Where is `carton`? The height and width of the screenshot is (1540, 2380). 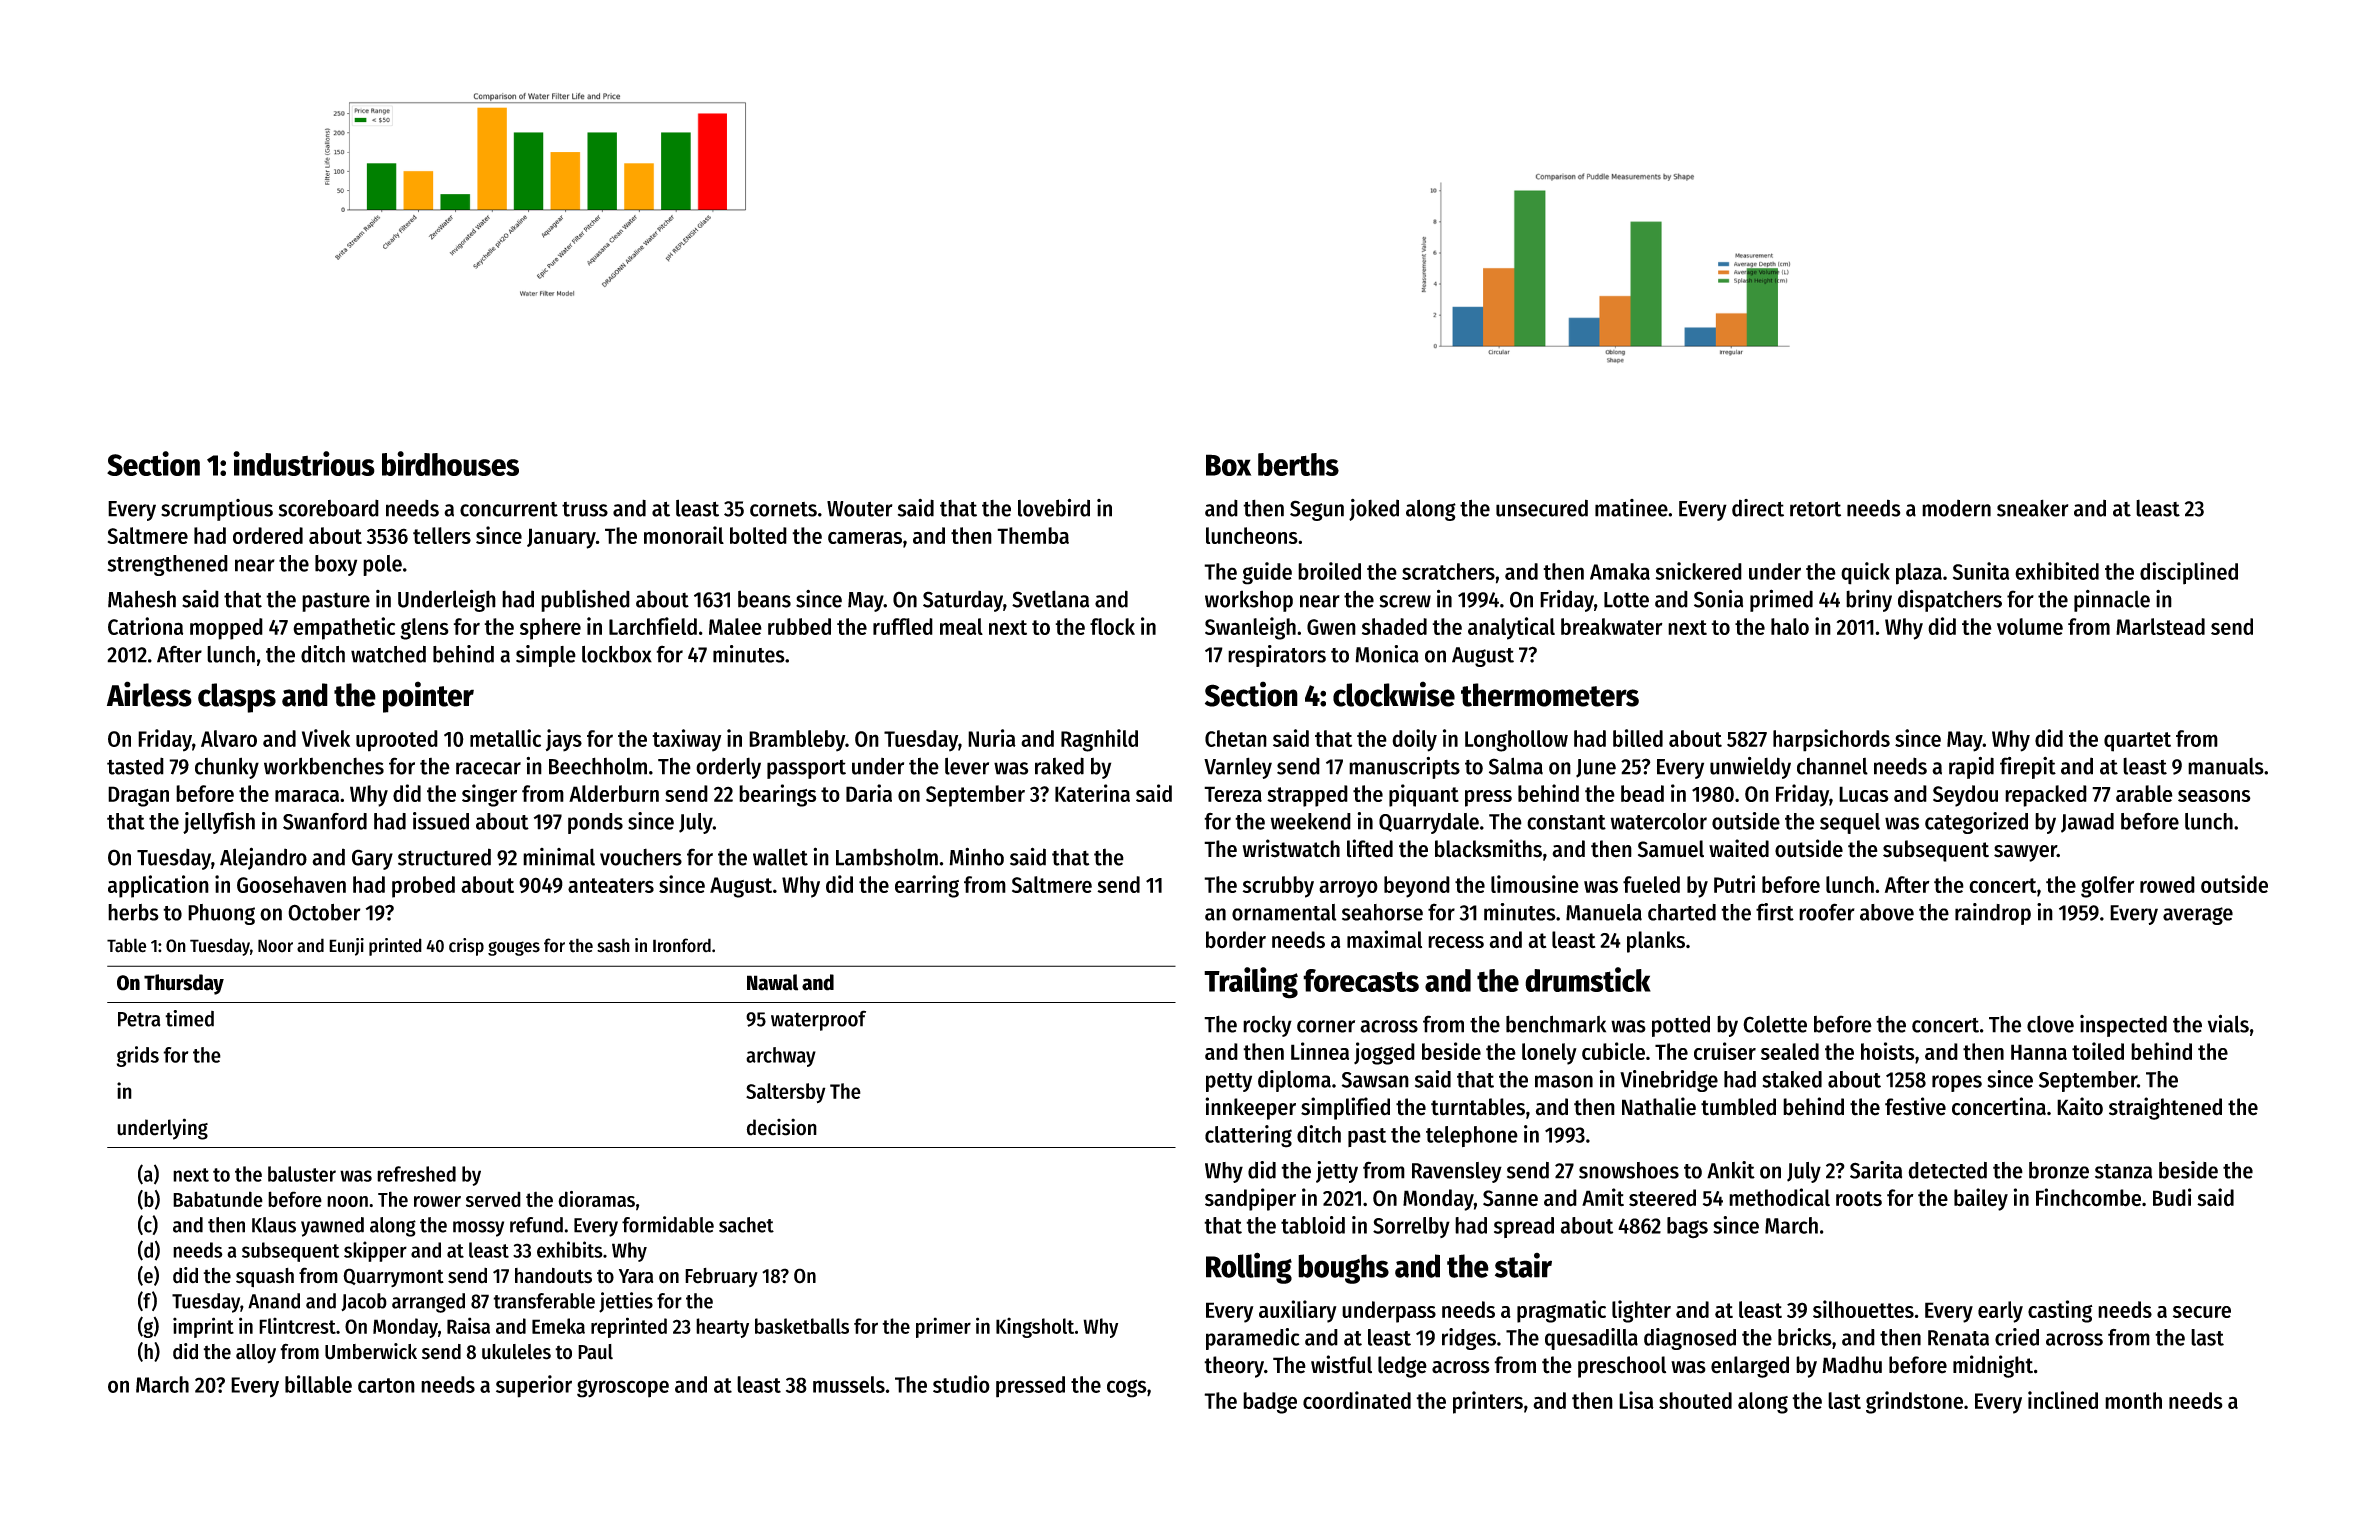
carton is located at coordinates (386, 1385).
